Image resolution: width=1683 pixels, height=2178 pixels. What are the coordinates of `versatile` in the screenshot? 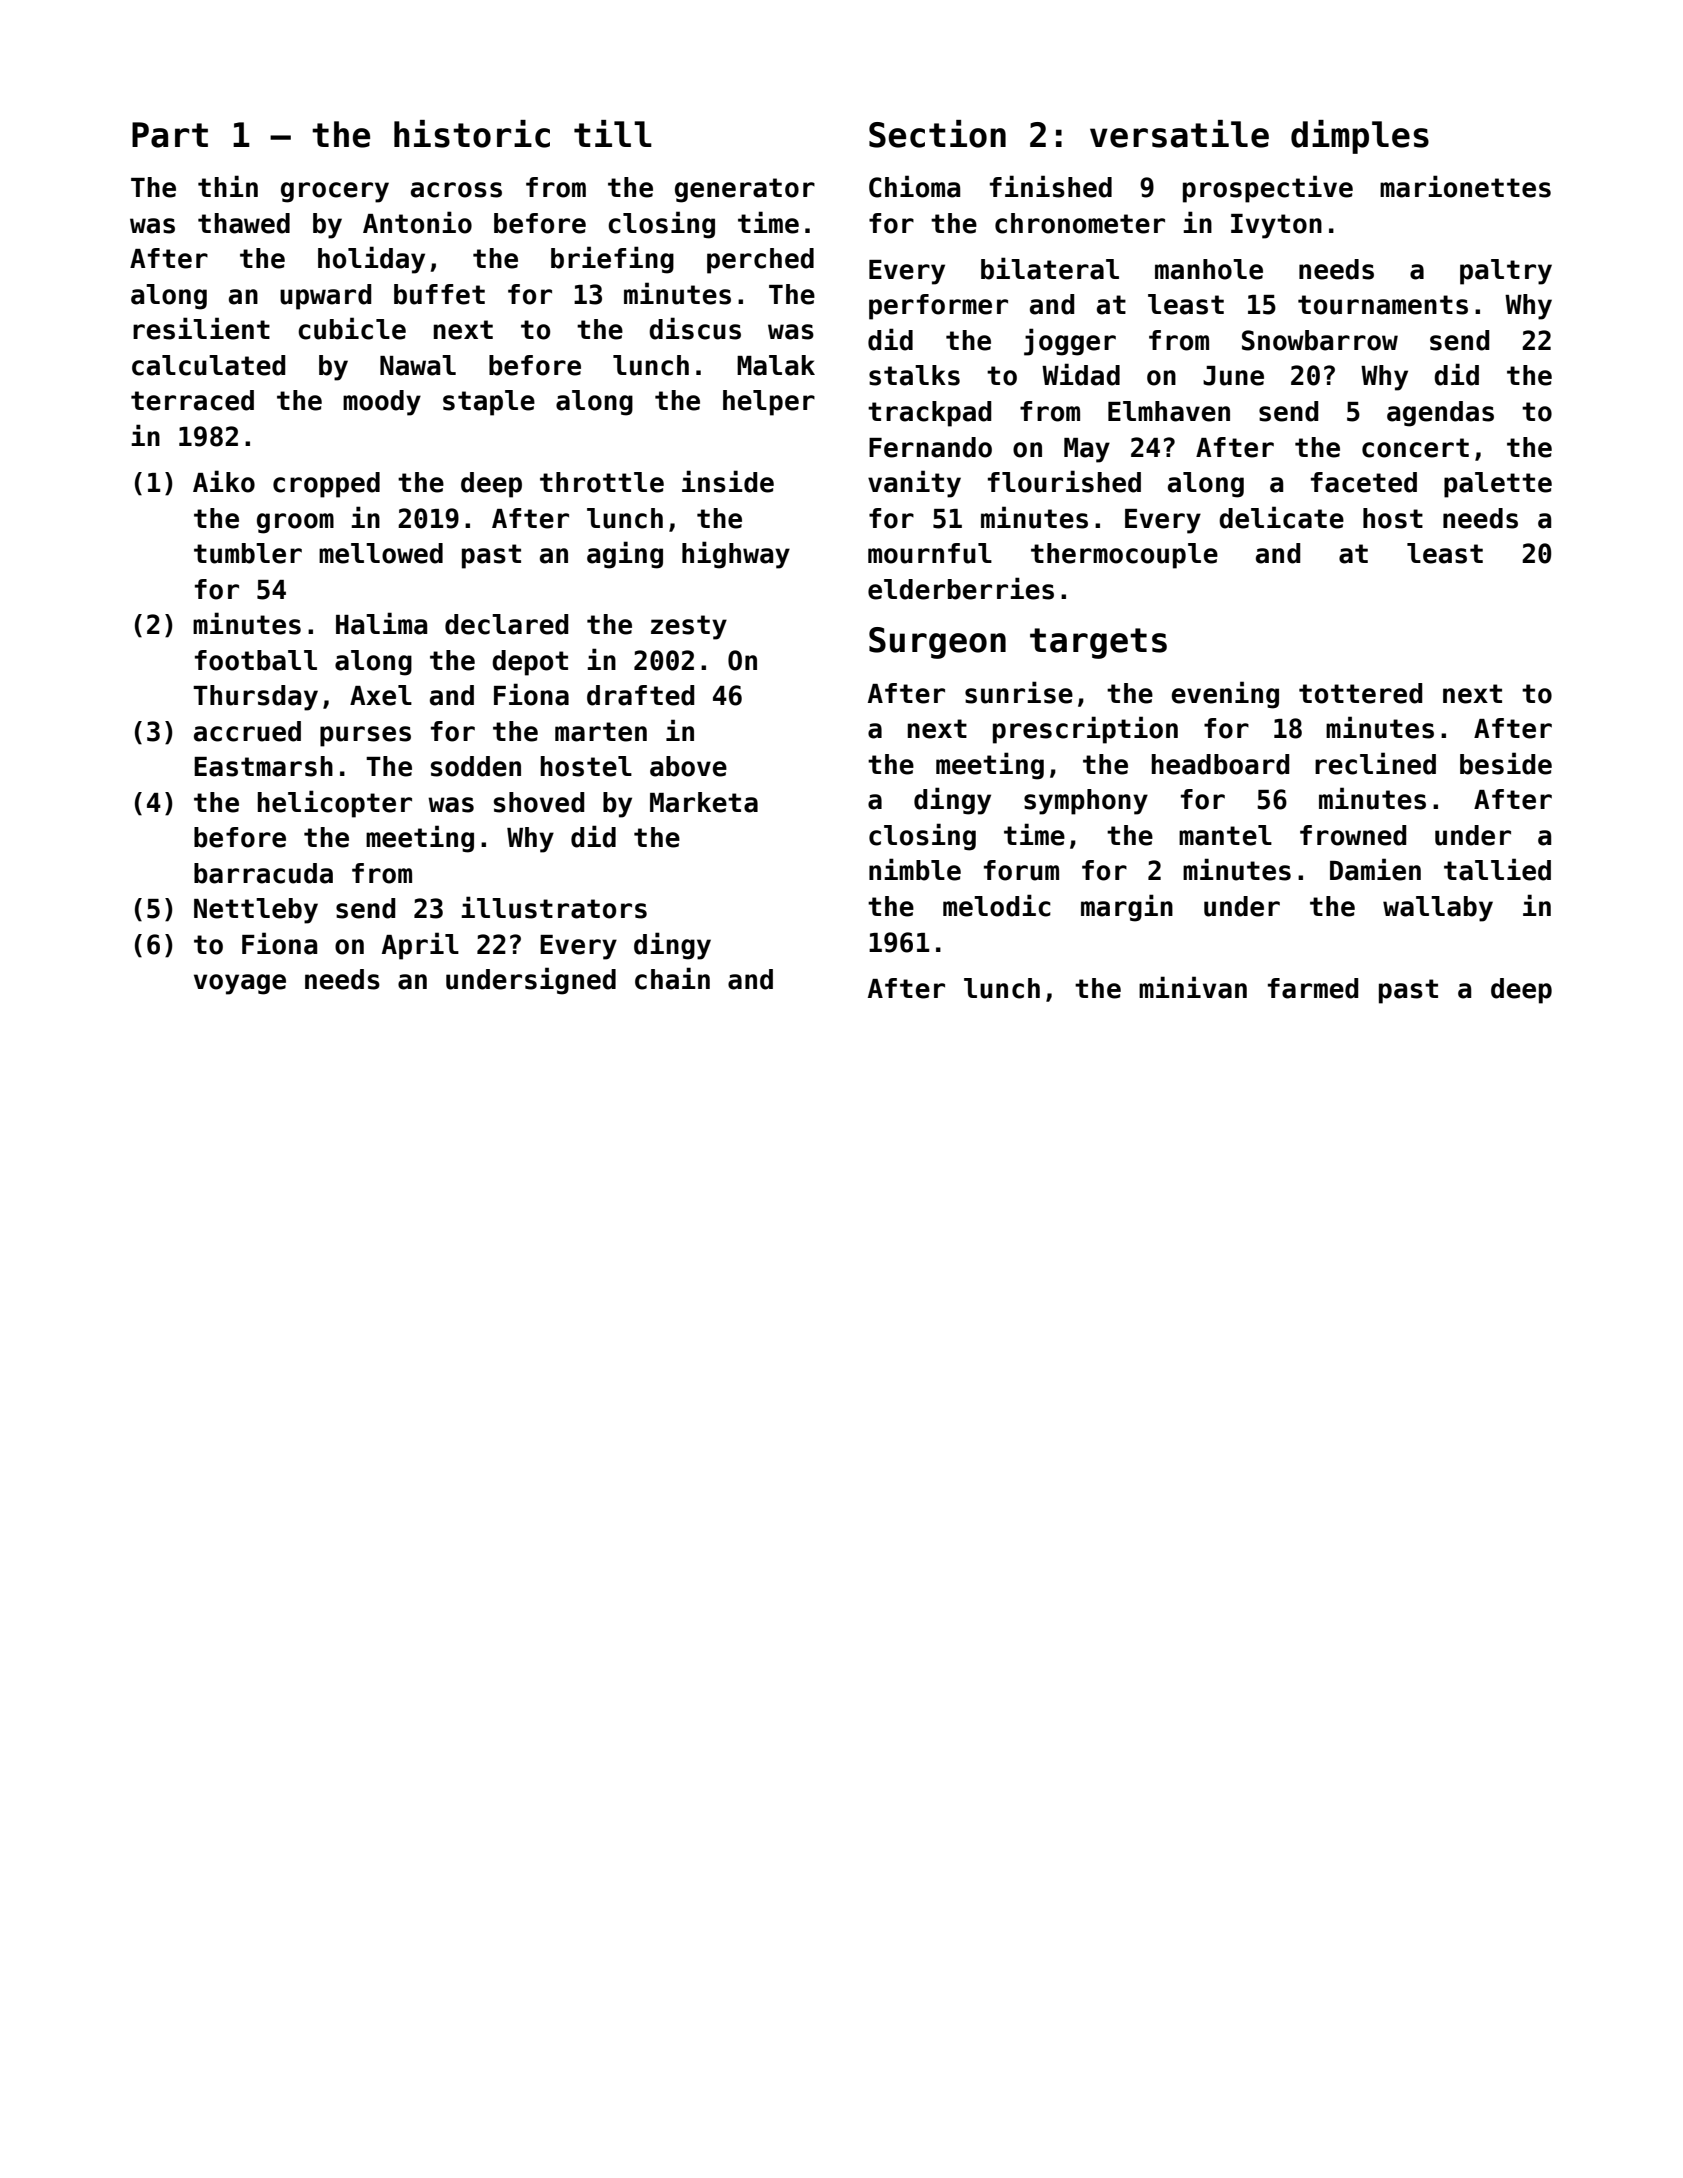 It's located at (1179, 134).
